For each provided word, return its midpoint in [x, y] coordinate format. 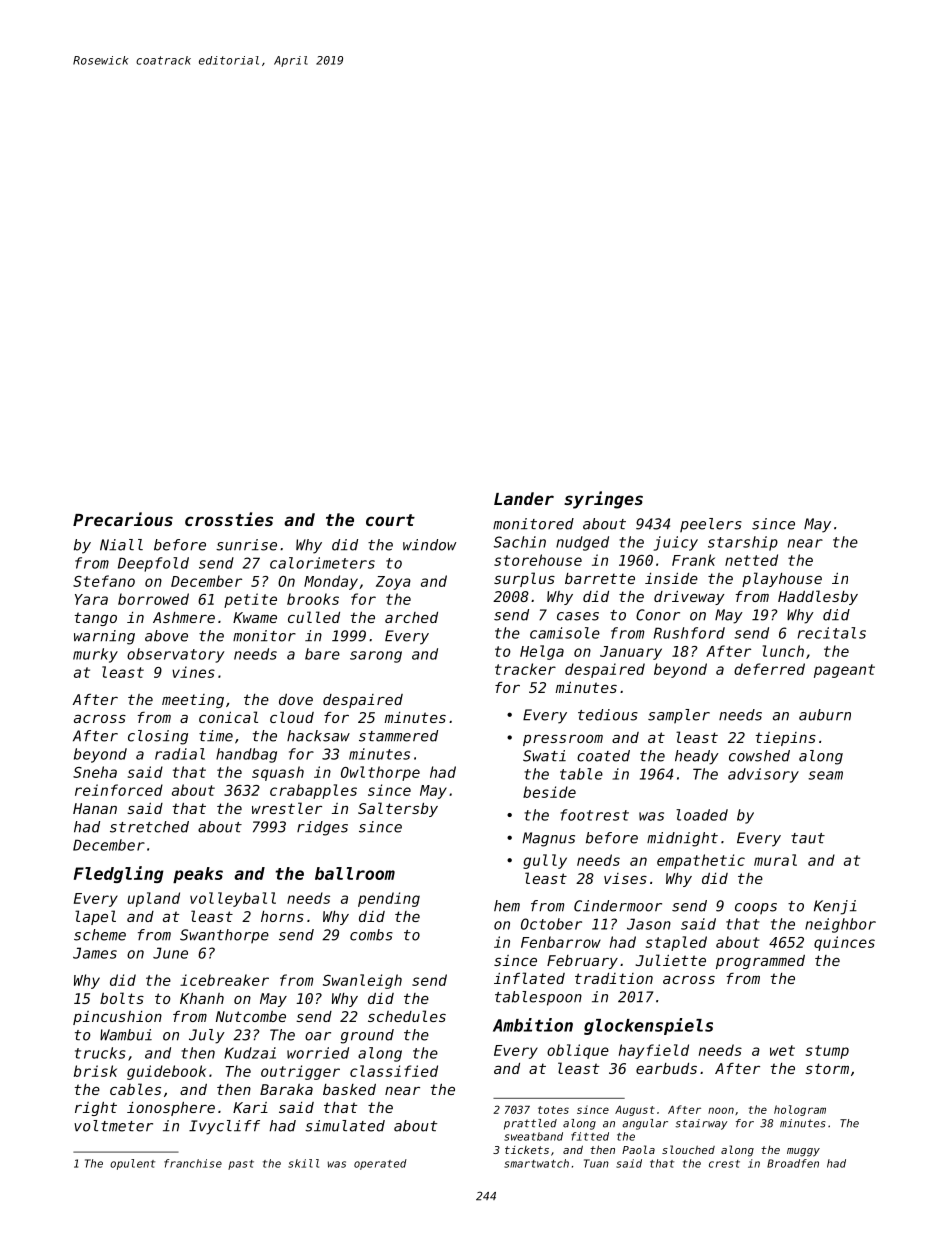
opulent [132, 1164]
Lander [524, 498]
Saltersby [398, 809]
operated [380, 1164]
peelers [711, 525]
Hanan [95, 808]
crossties [229, 519]
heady [697, 757]
